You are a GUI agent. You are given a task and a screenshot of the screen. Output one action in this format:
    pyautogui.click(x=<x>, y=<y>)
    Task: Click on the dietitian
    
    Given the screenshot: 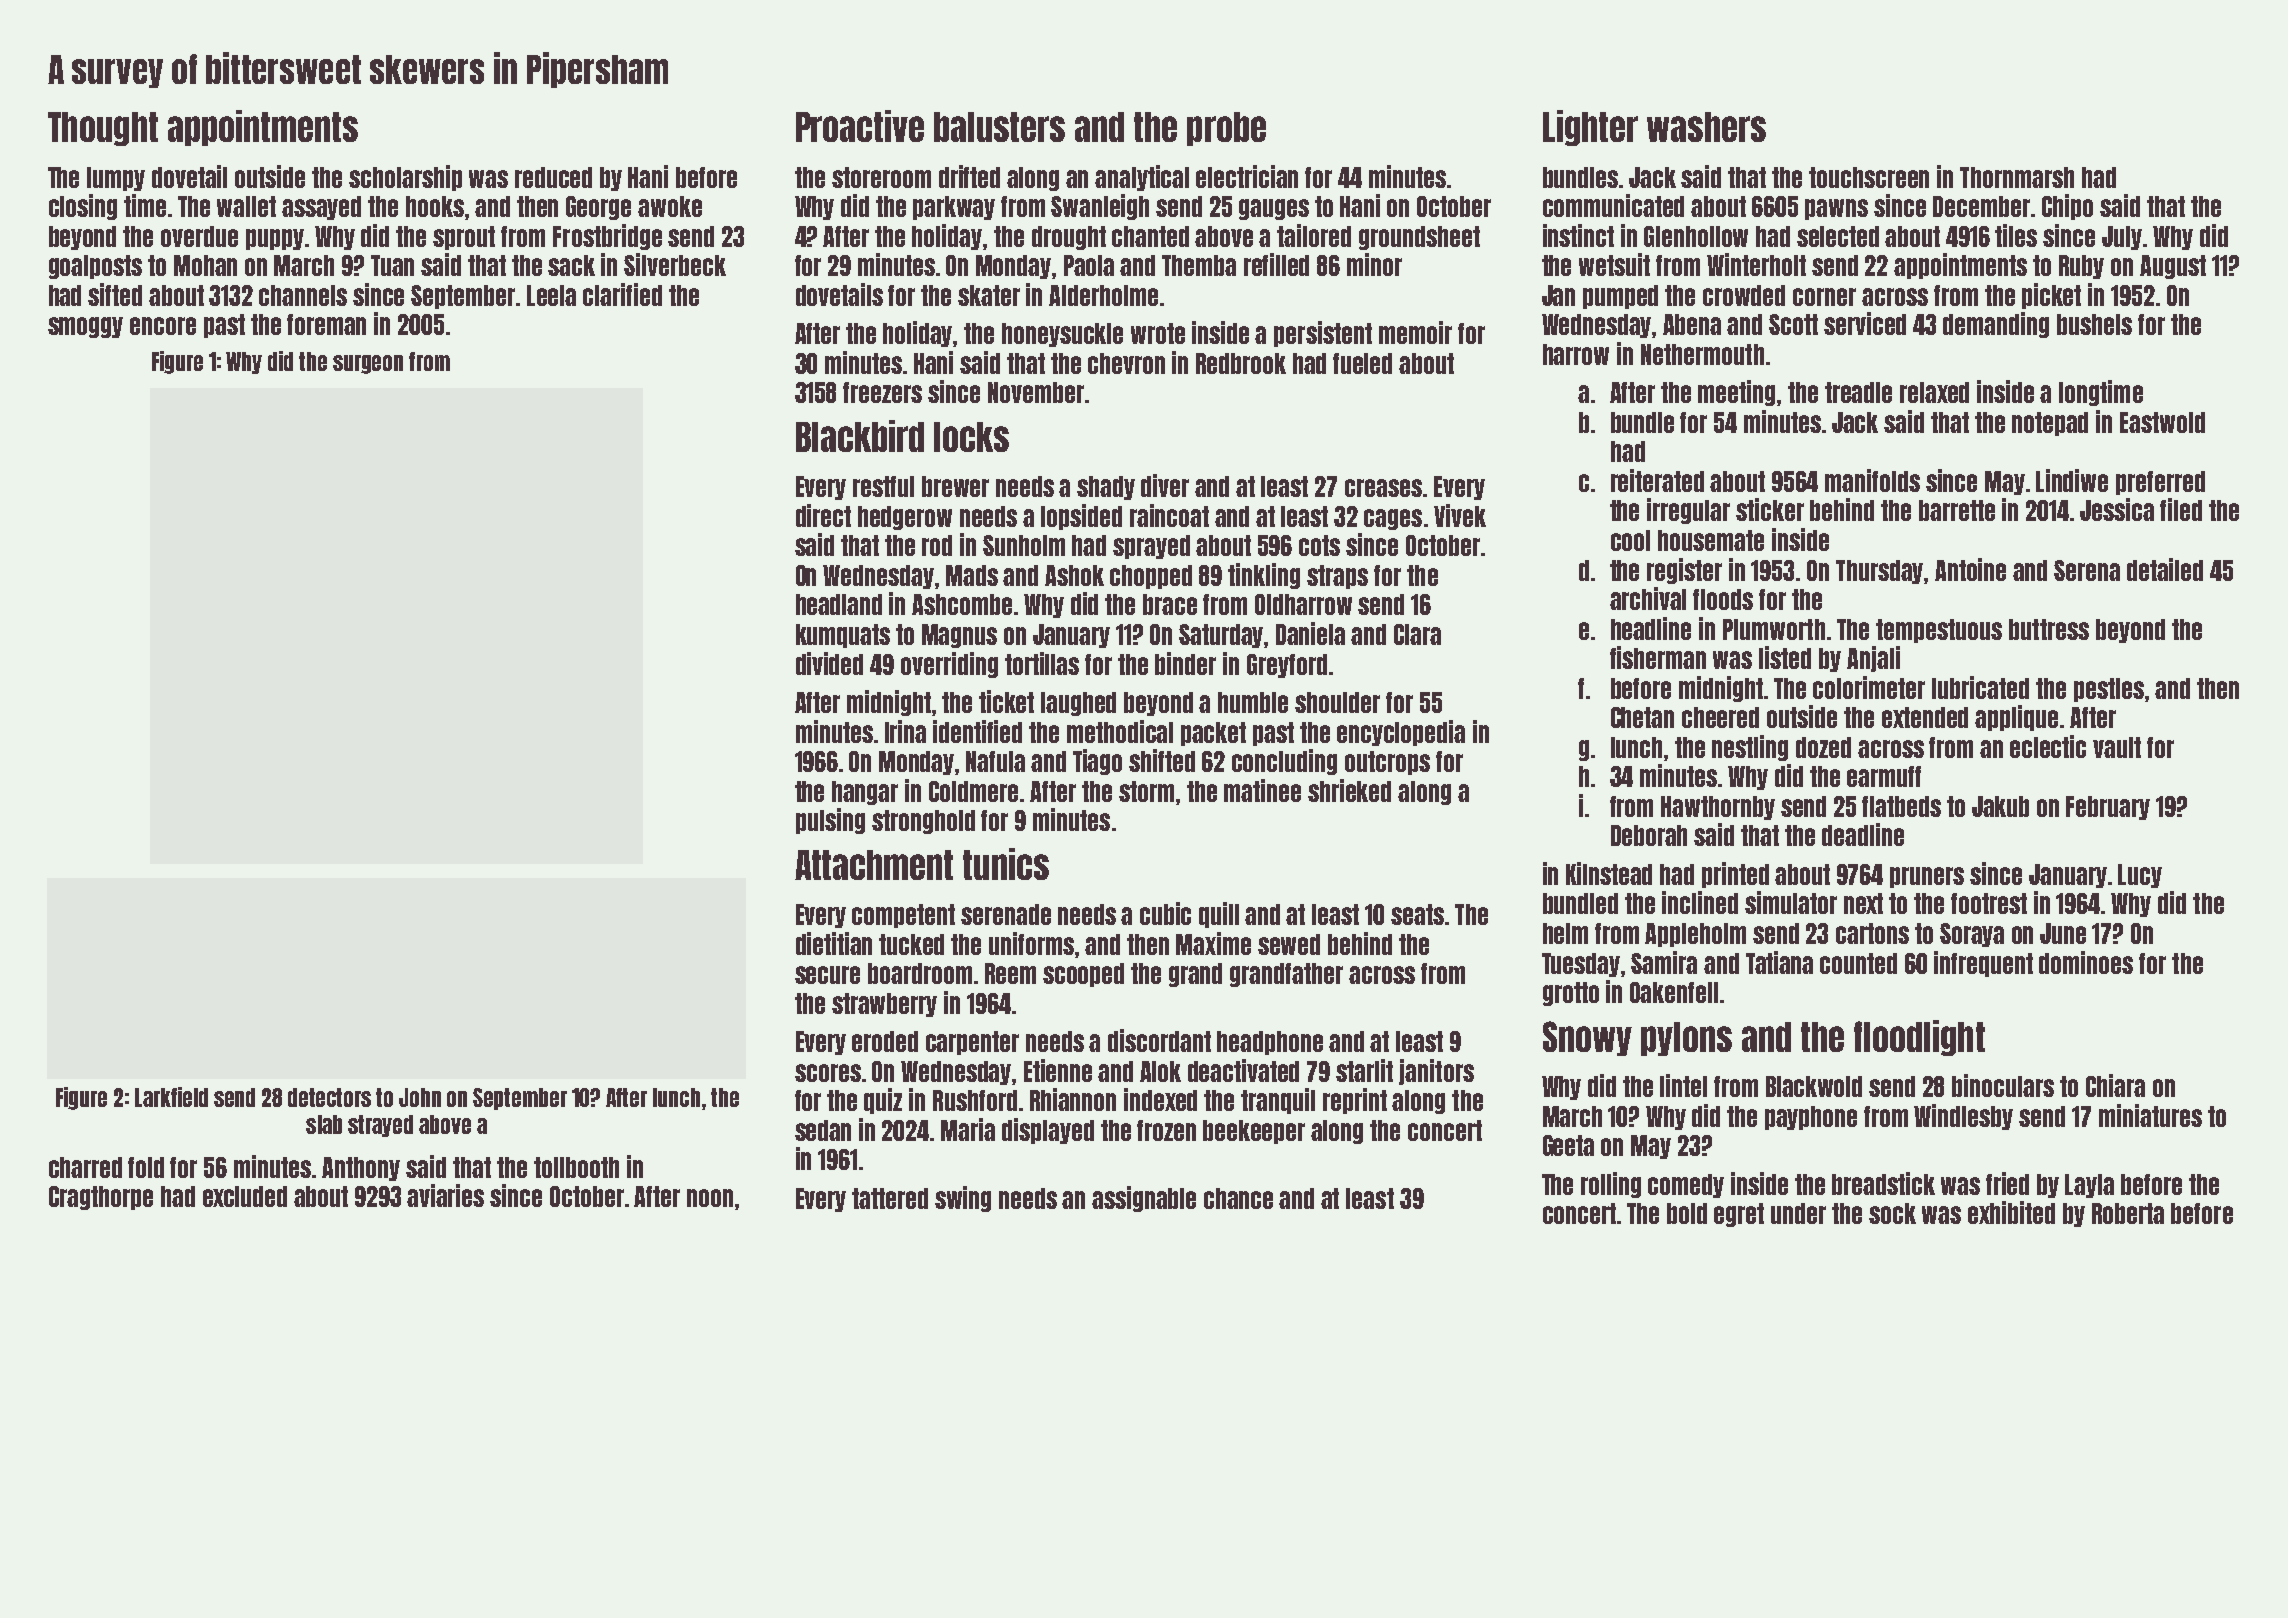 What is the action you would take?
    pyautogui.click(x=834, y=943)
